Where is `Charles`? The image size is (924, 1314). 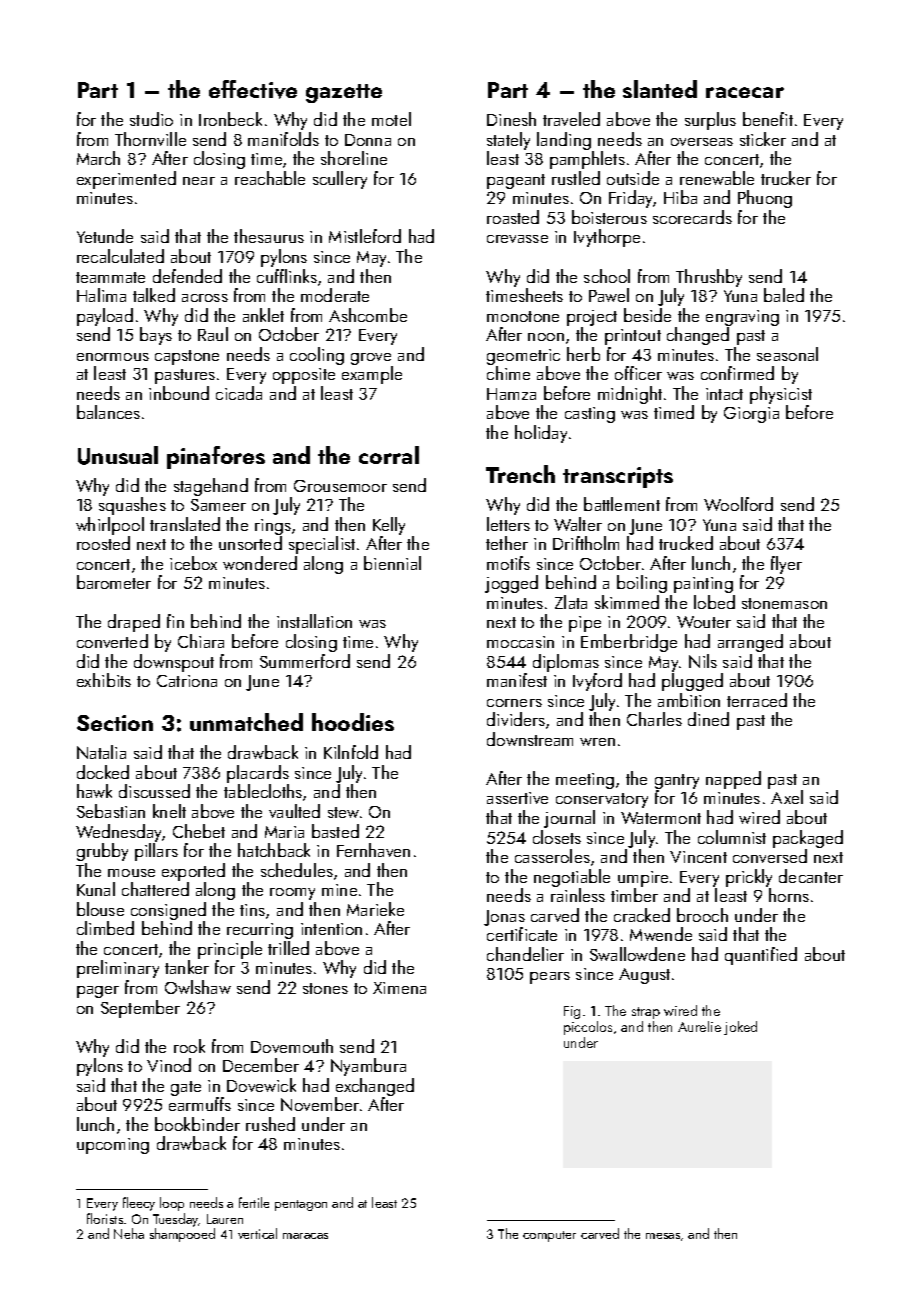 Charles is located at coordinates (654, 719).
